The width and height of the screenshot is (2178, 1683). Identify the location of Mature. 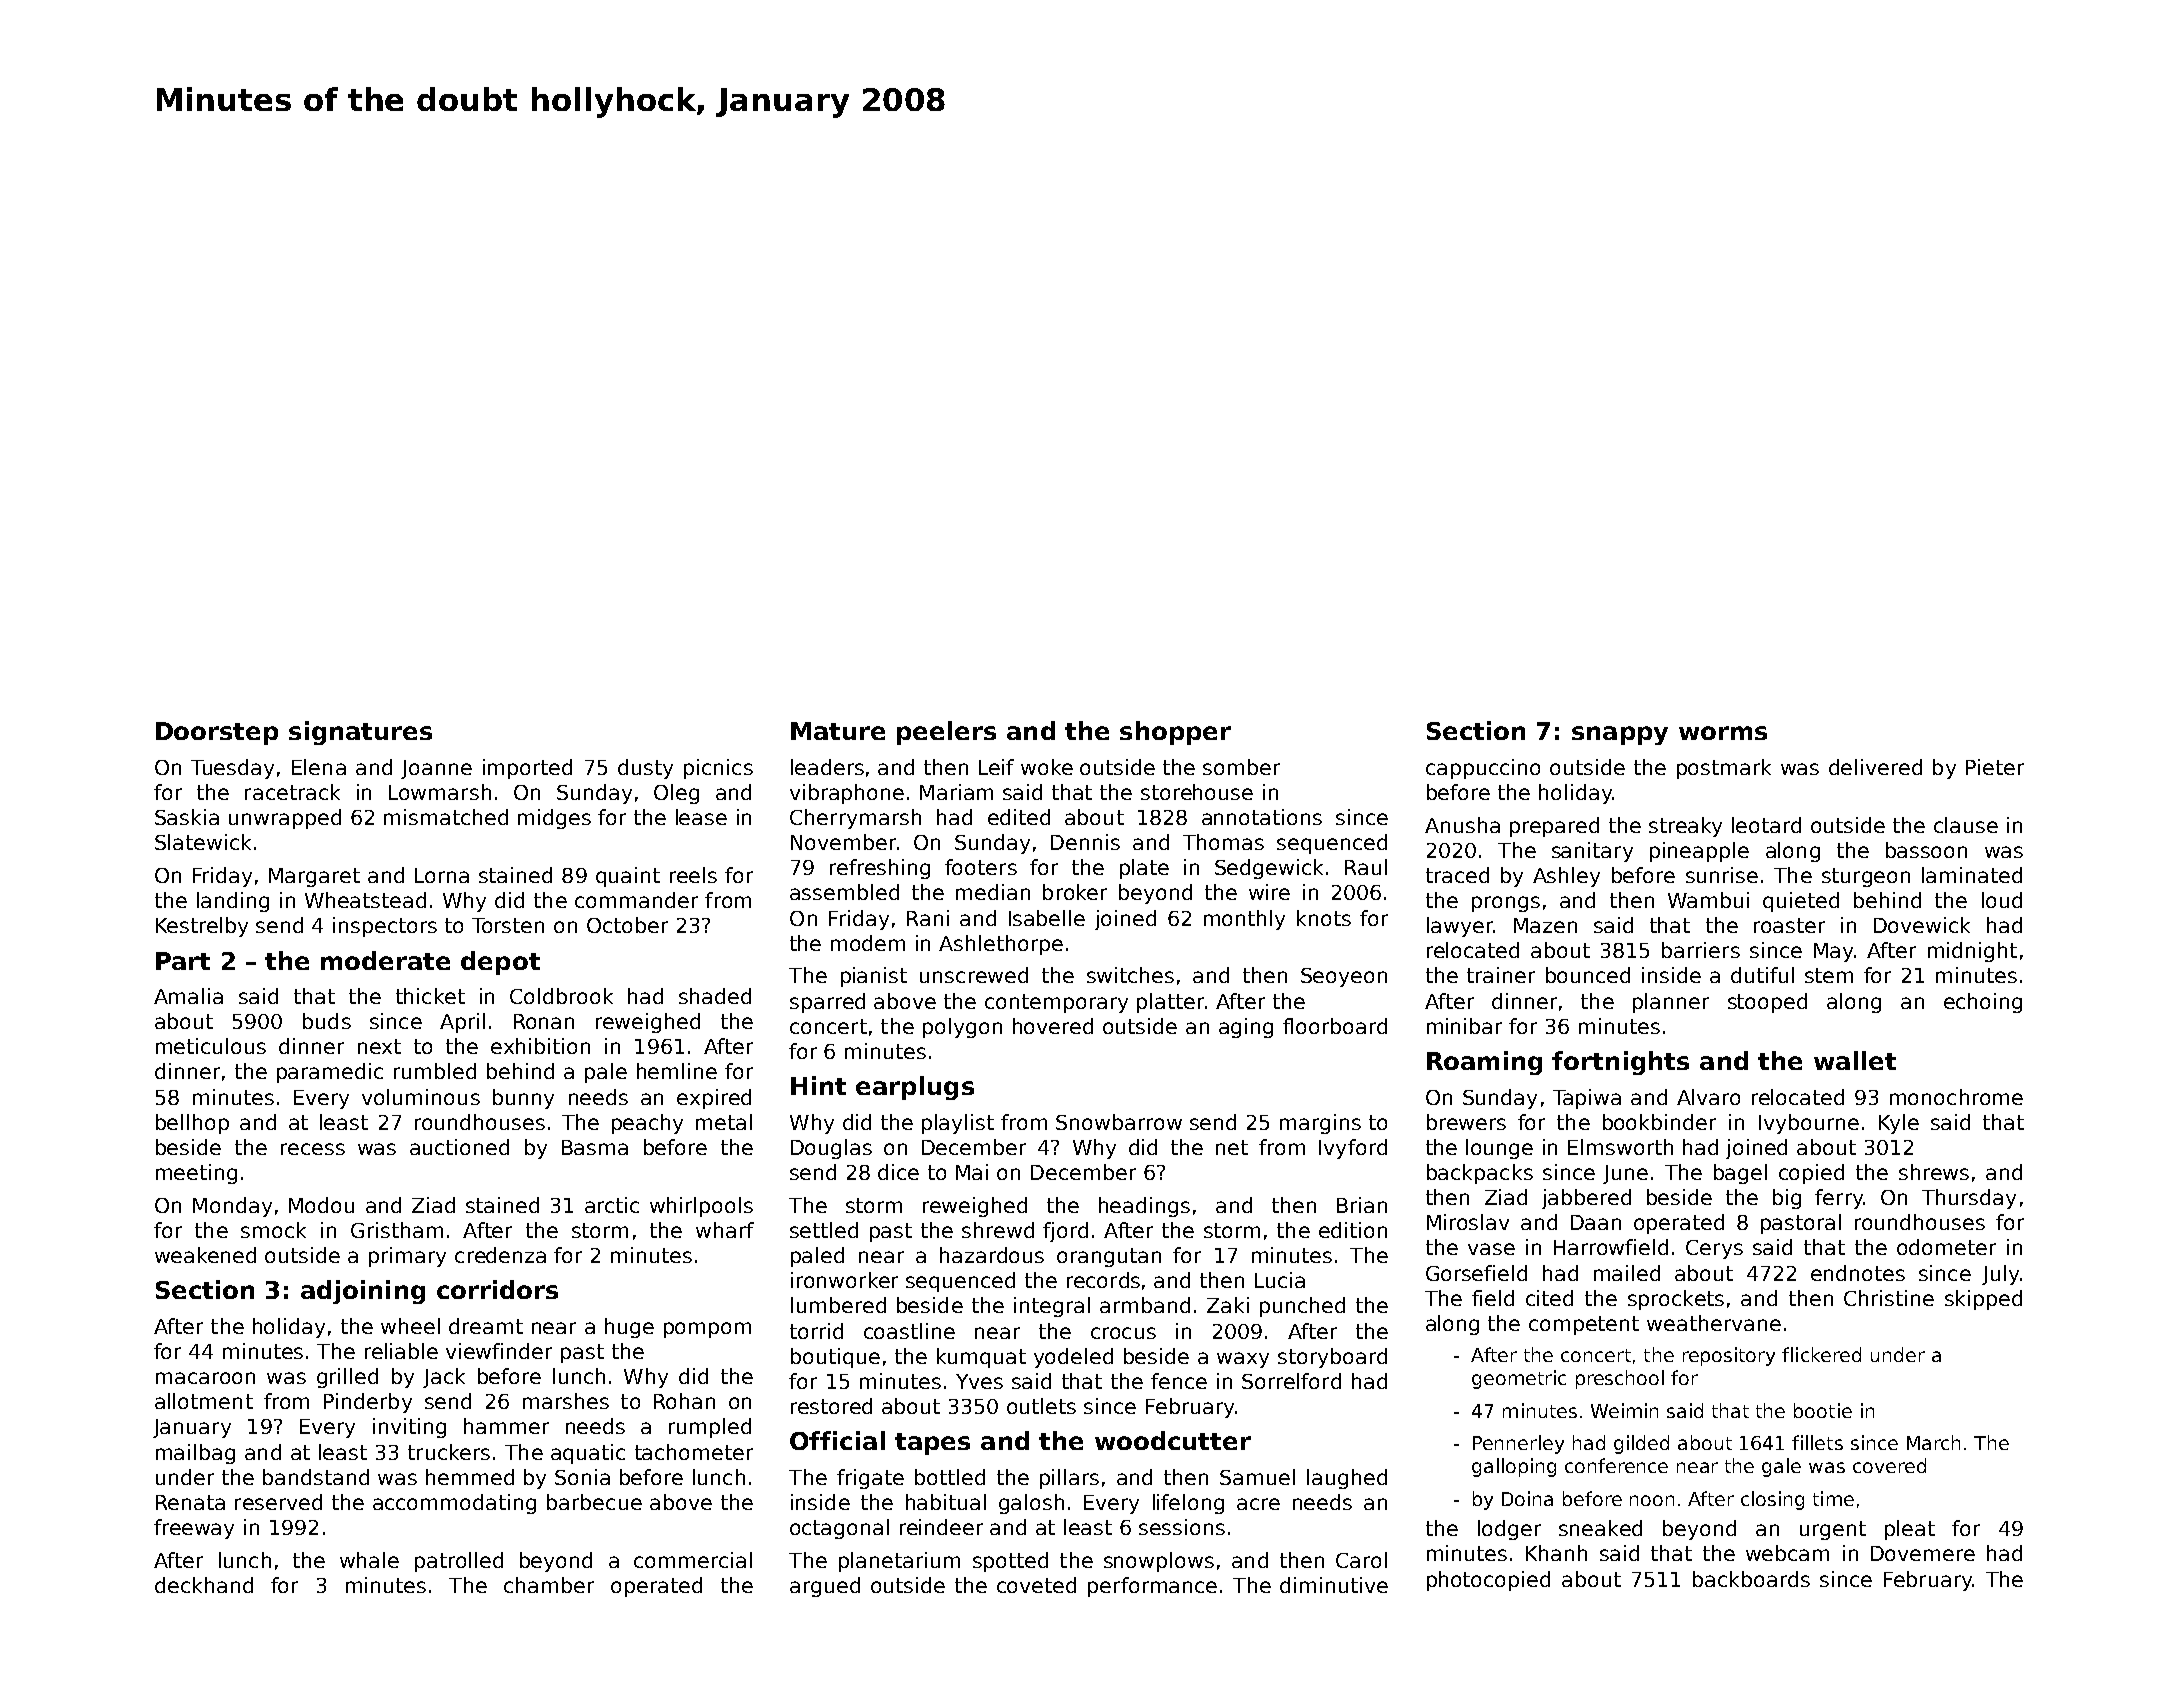
(838, 731).
